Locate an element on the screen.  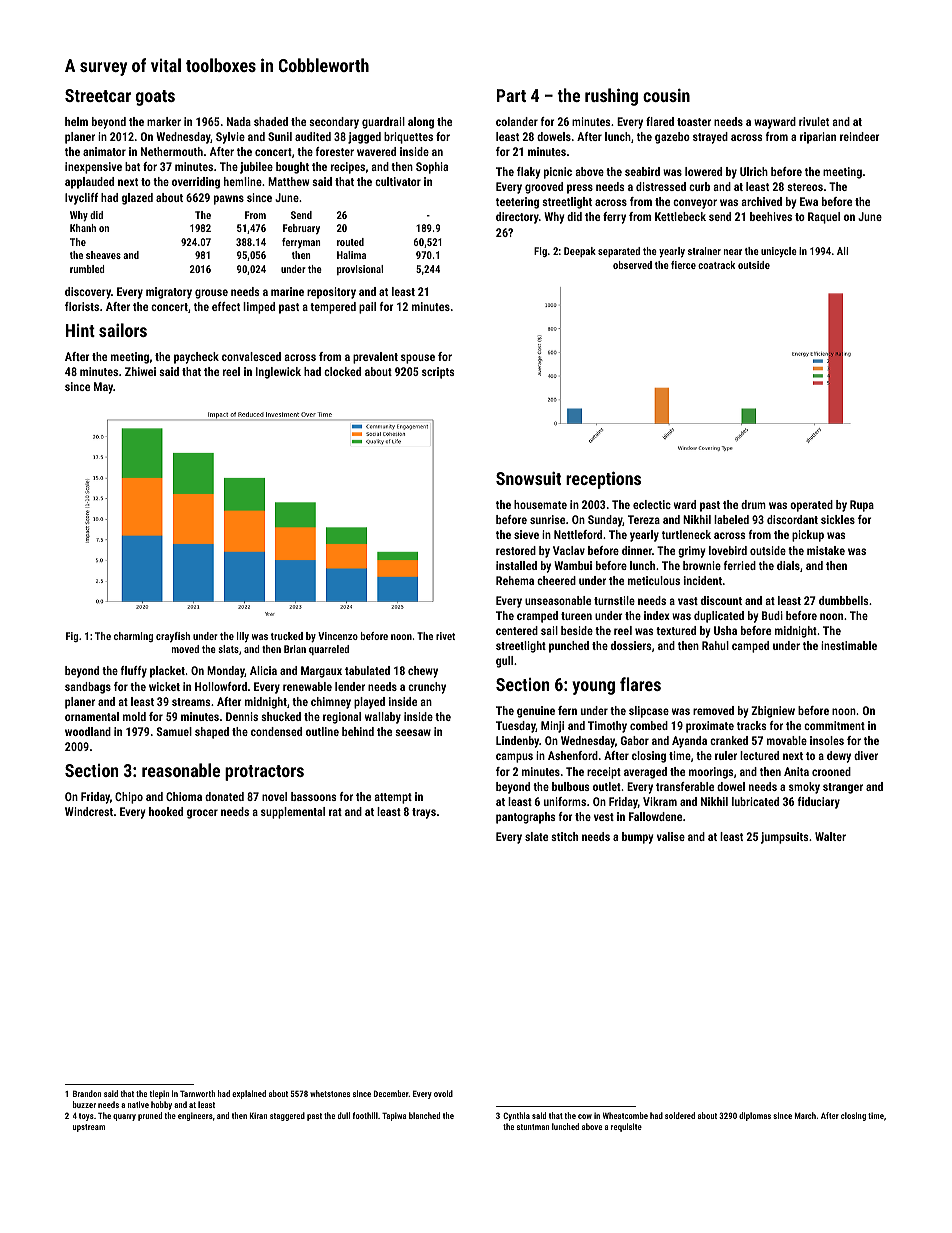
charming is located at coordinates (133, 637).
